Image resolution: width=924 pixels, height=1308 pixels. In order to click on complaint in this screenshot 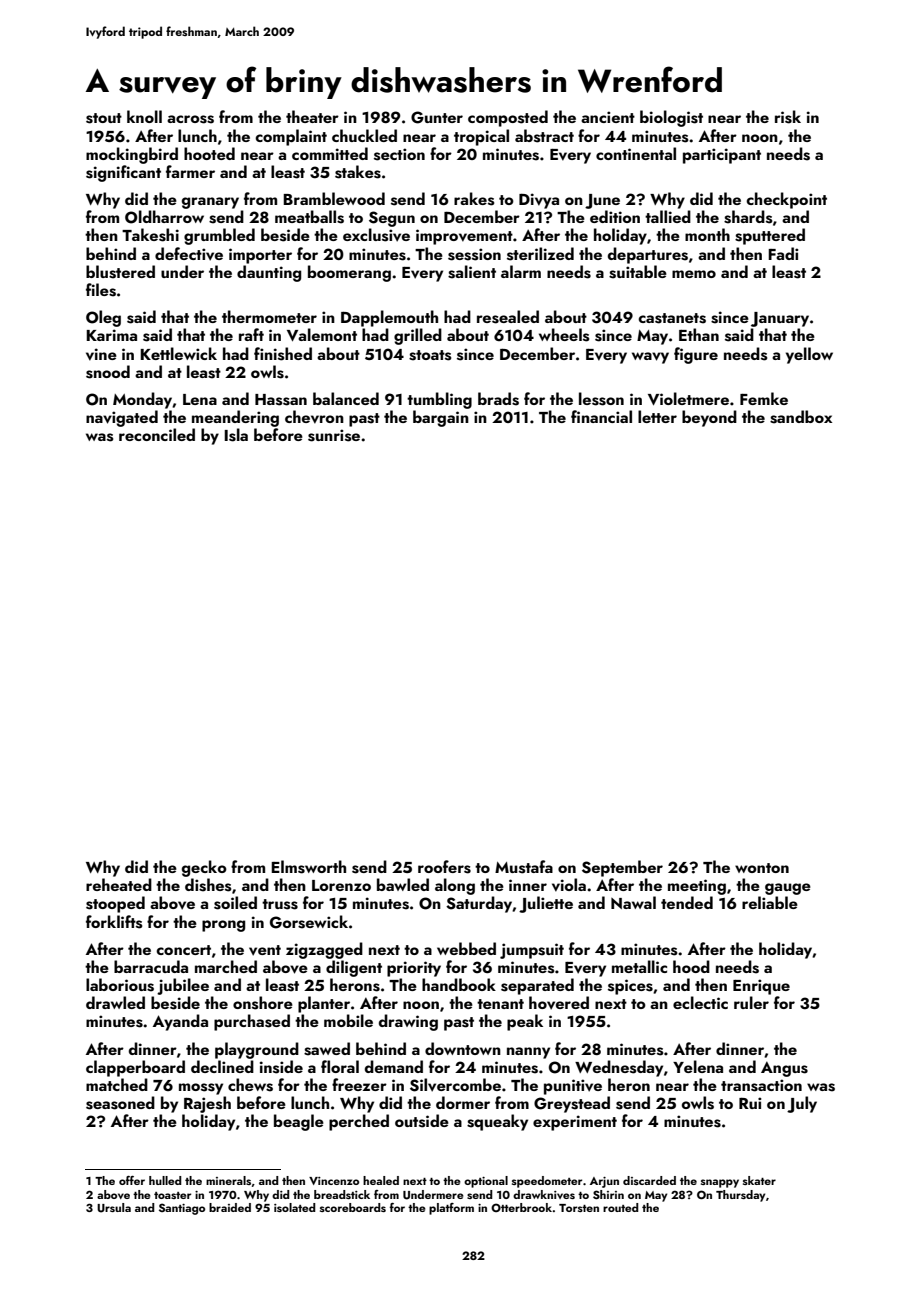, I will do `click(291, 137)`.
